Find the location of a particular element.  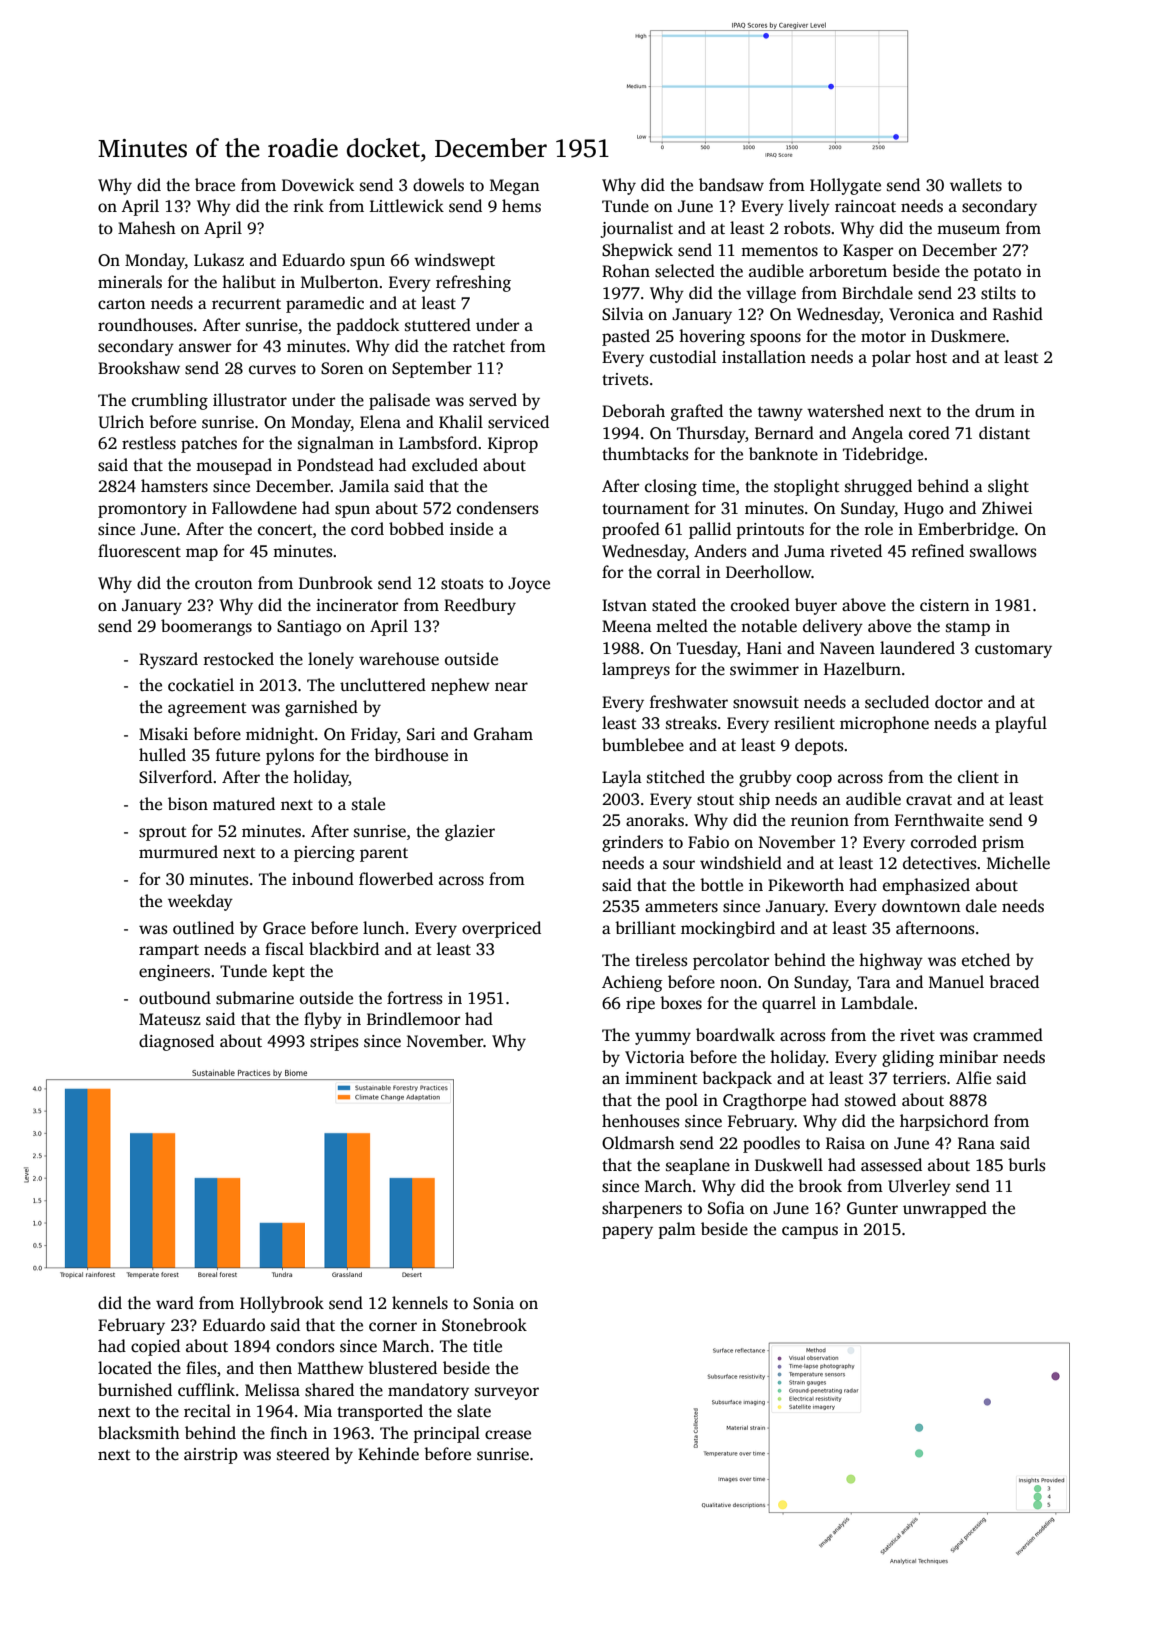

near is located at coordinates (511, 687).
